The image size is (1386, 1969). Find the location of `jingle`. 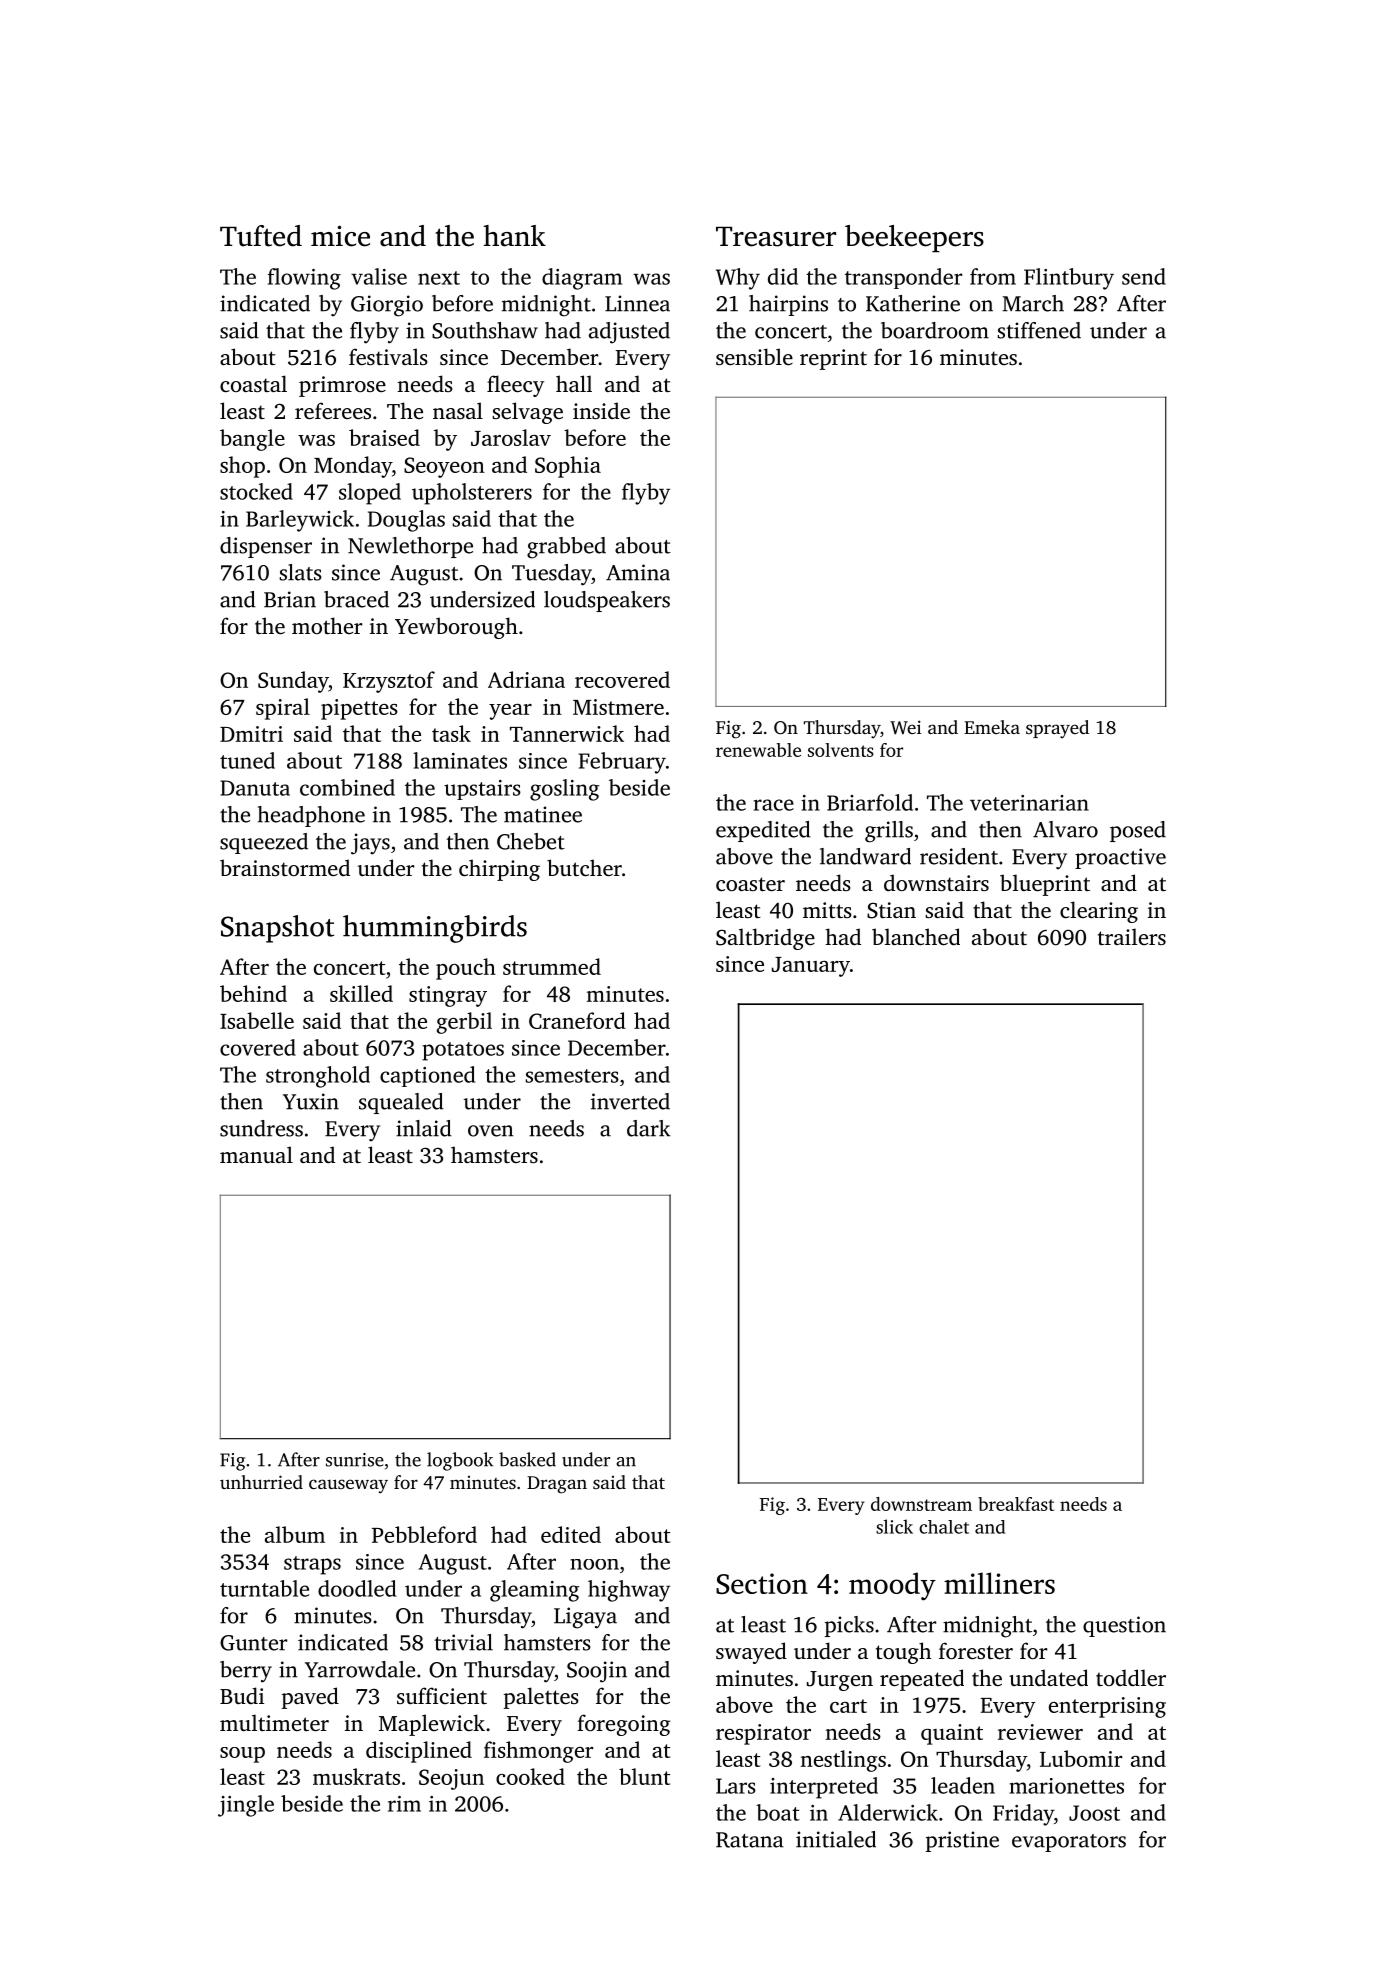

jingle is located at coordinates (246, 1806).
